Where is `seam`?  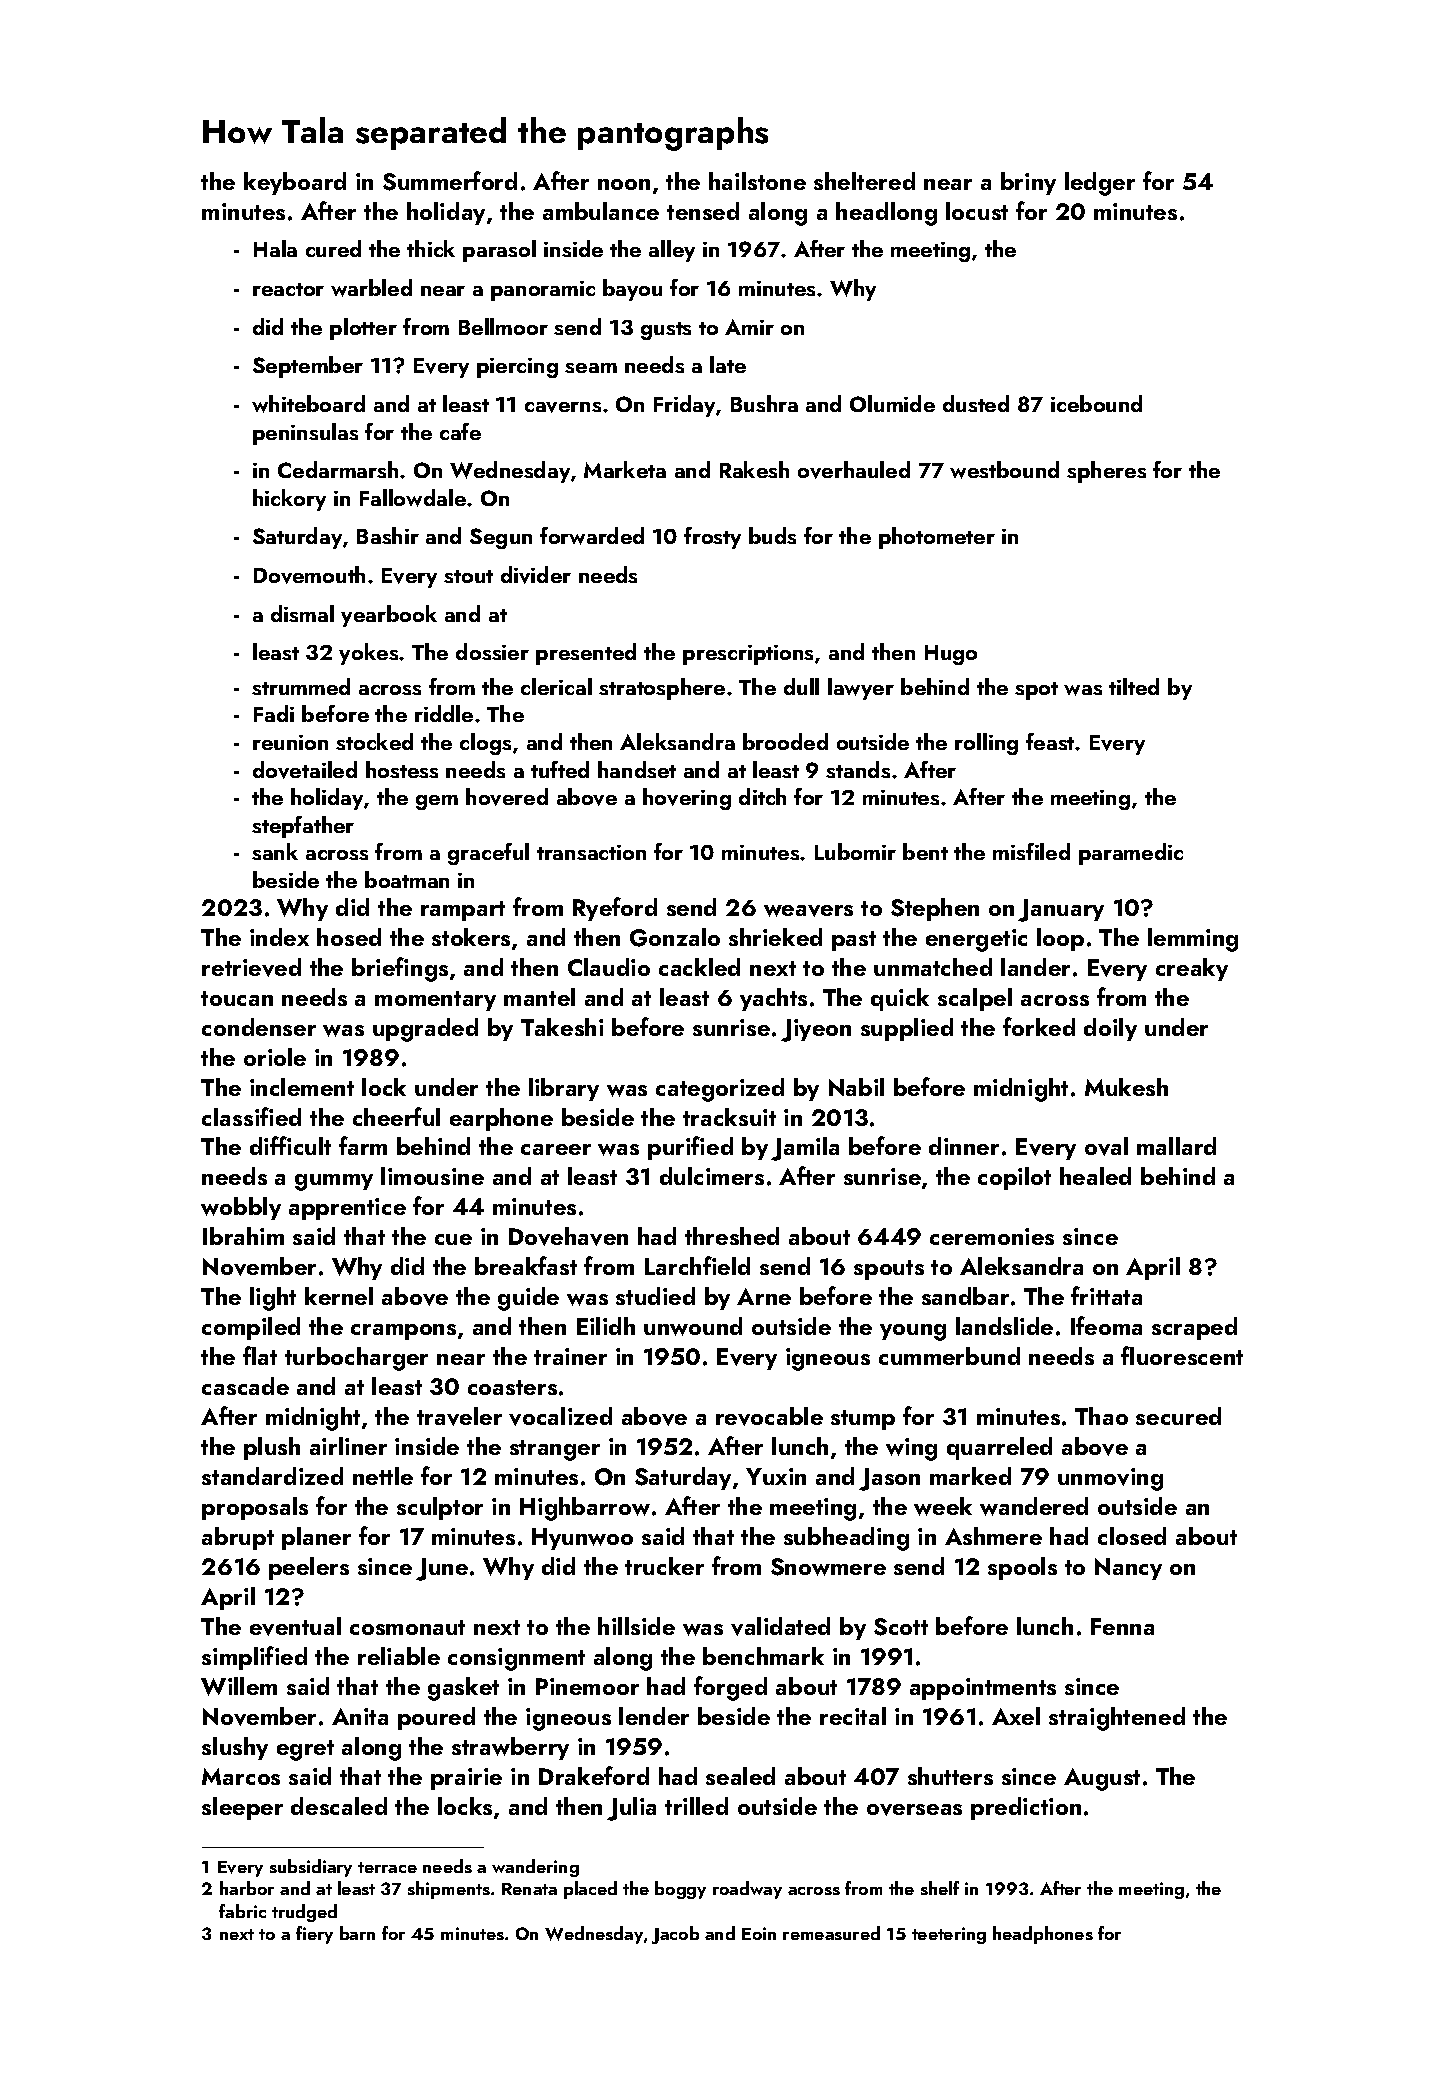 seam is located at coordinates (591, 368).
